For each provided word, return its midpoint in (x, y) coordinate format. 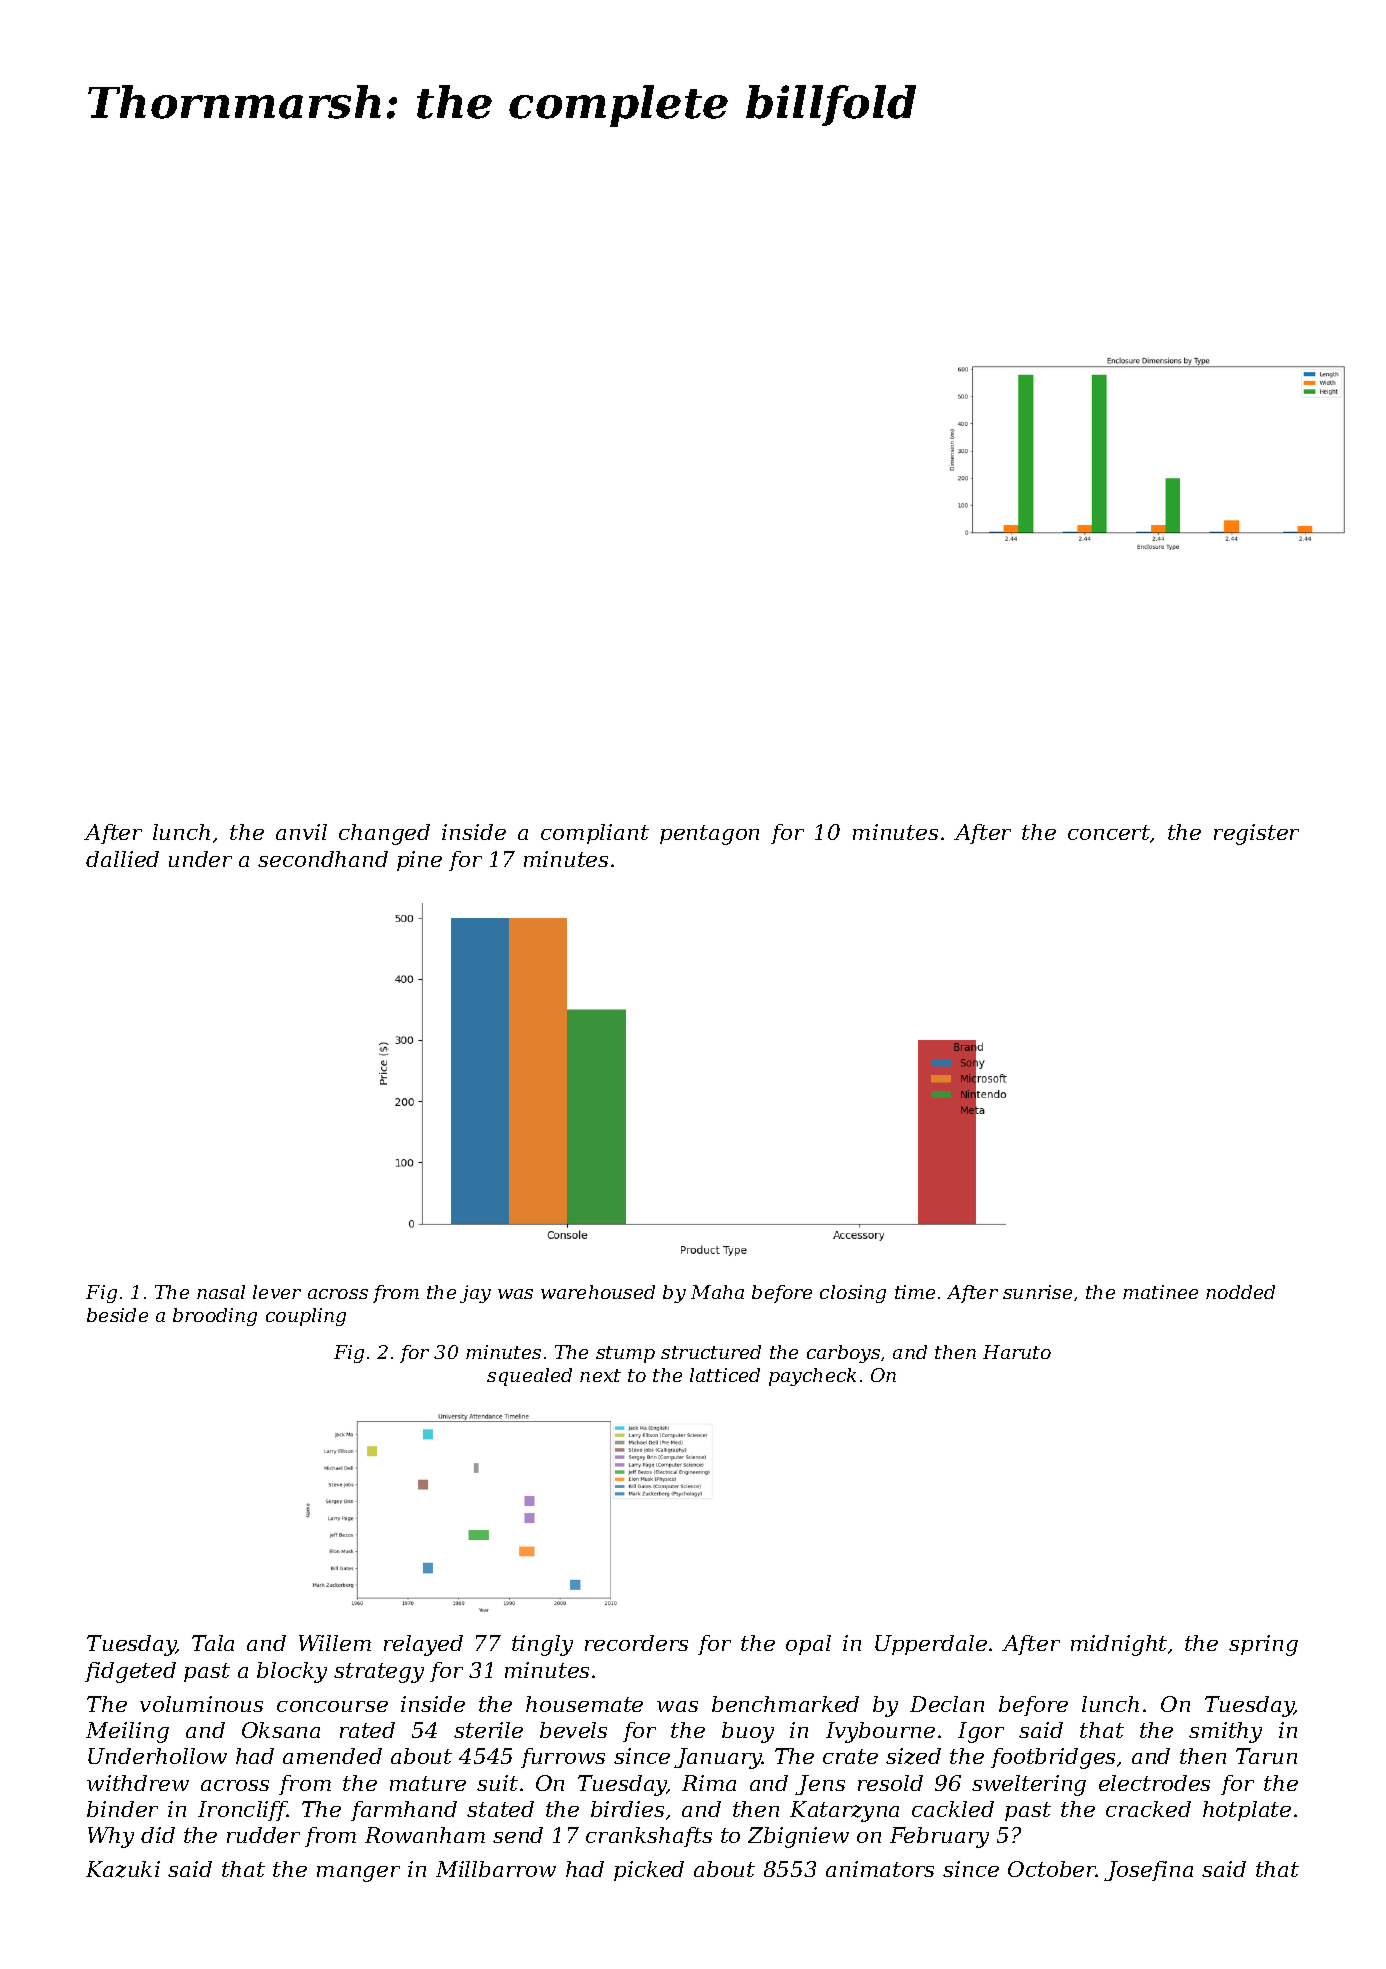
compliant (595, 834)
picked (649, 1871)
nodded (1240, 1292)
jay (475, 1294)
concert (1109, 832)
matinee (1160, 1292)
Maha (717, 1292)
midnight (1119, 1645)
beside (117, 1315)
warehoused (598, 1292)
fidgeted (130, 1672)
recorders (636, 1643)
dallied (122, 859)
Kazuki (123, 1869)
